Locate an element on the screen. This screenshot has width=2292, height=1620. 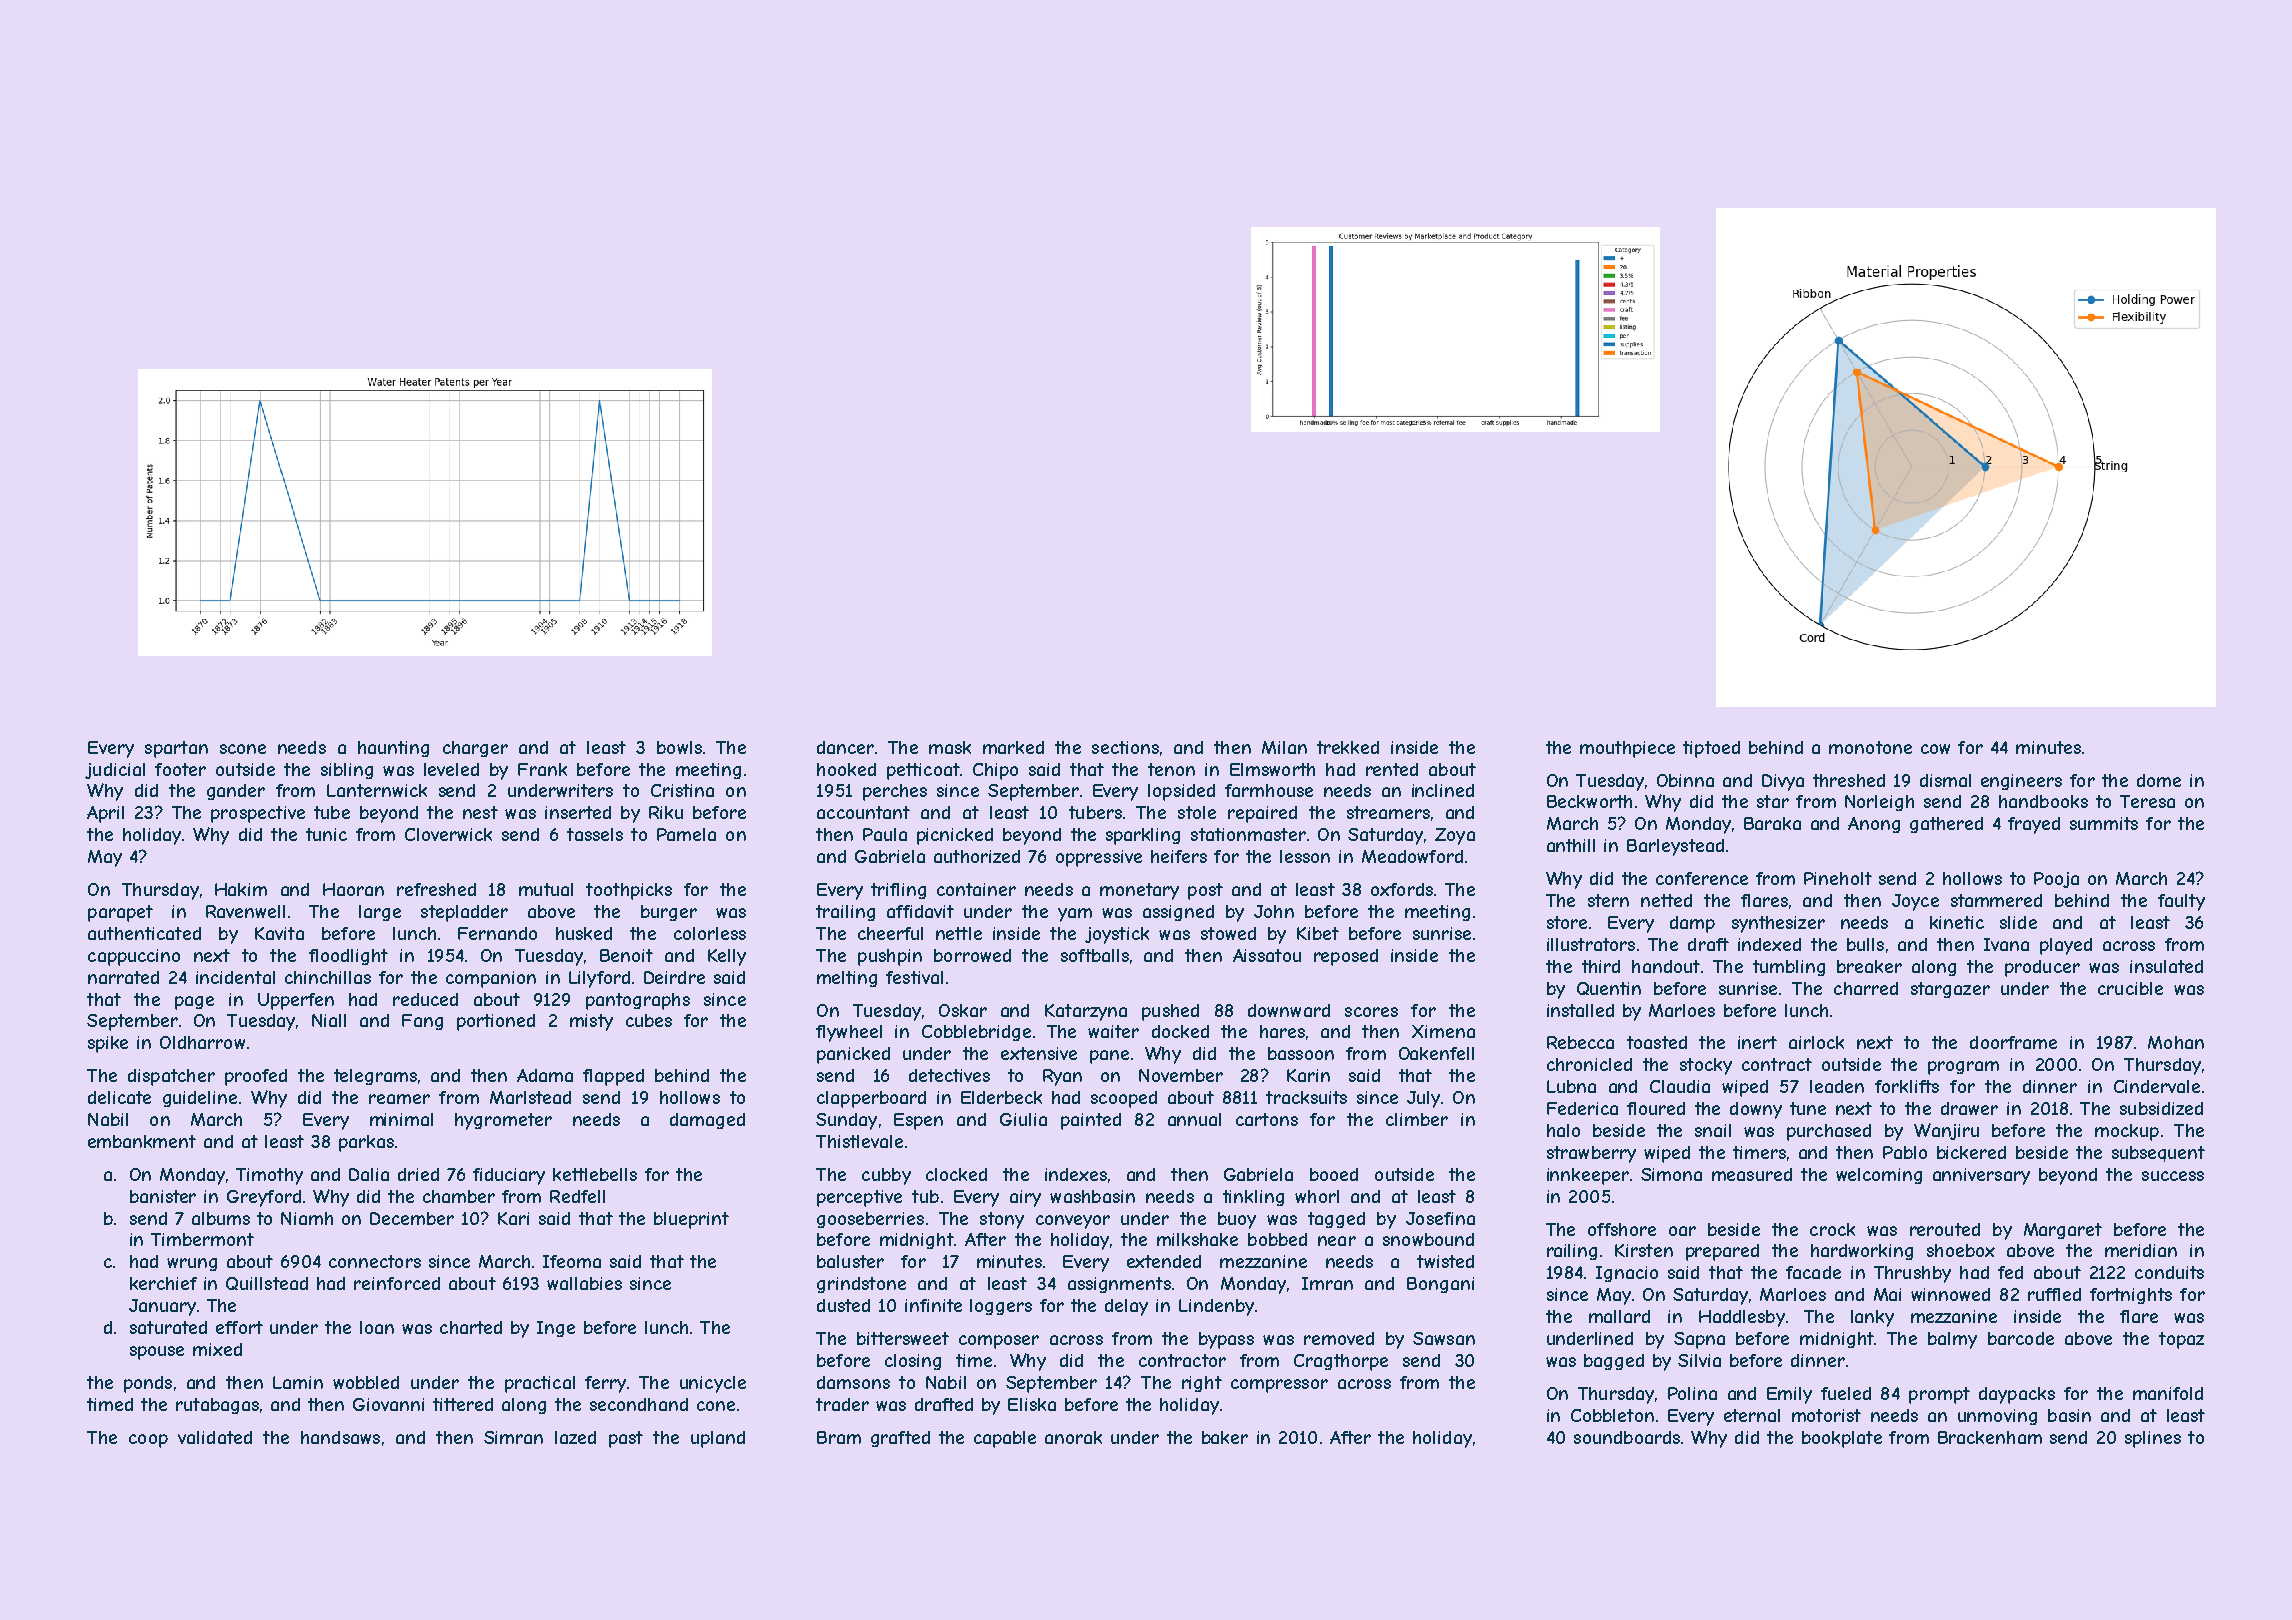
spartan is located at coordinates (176, 749).
